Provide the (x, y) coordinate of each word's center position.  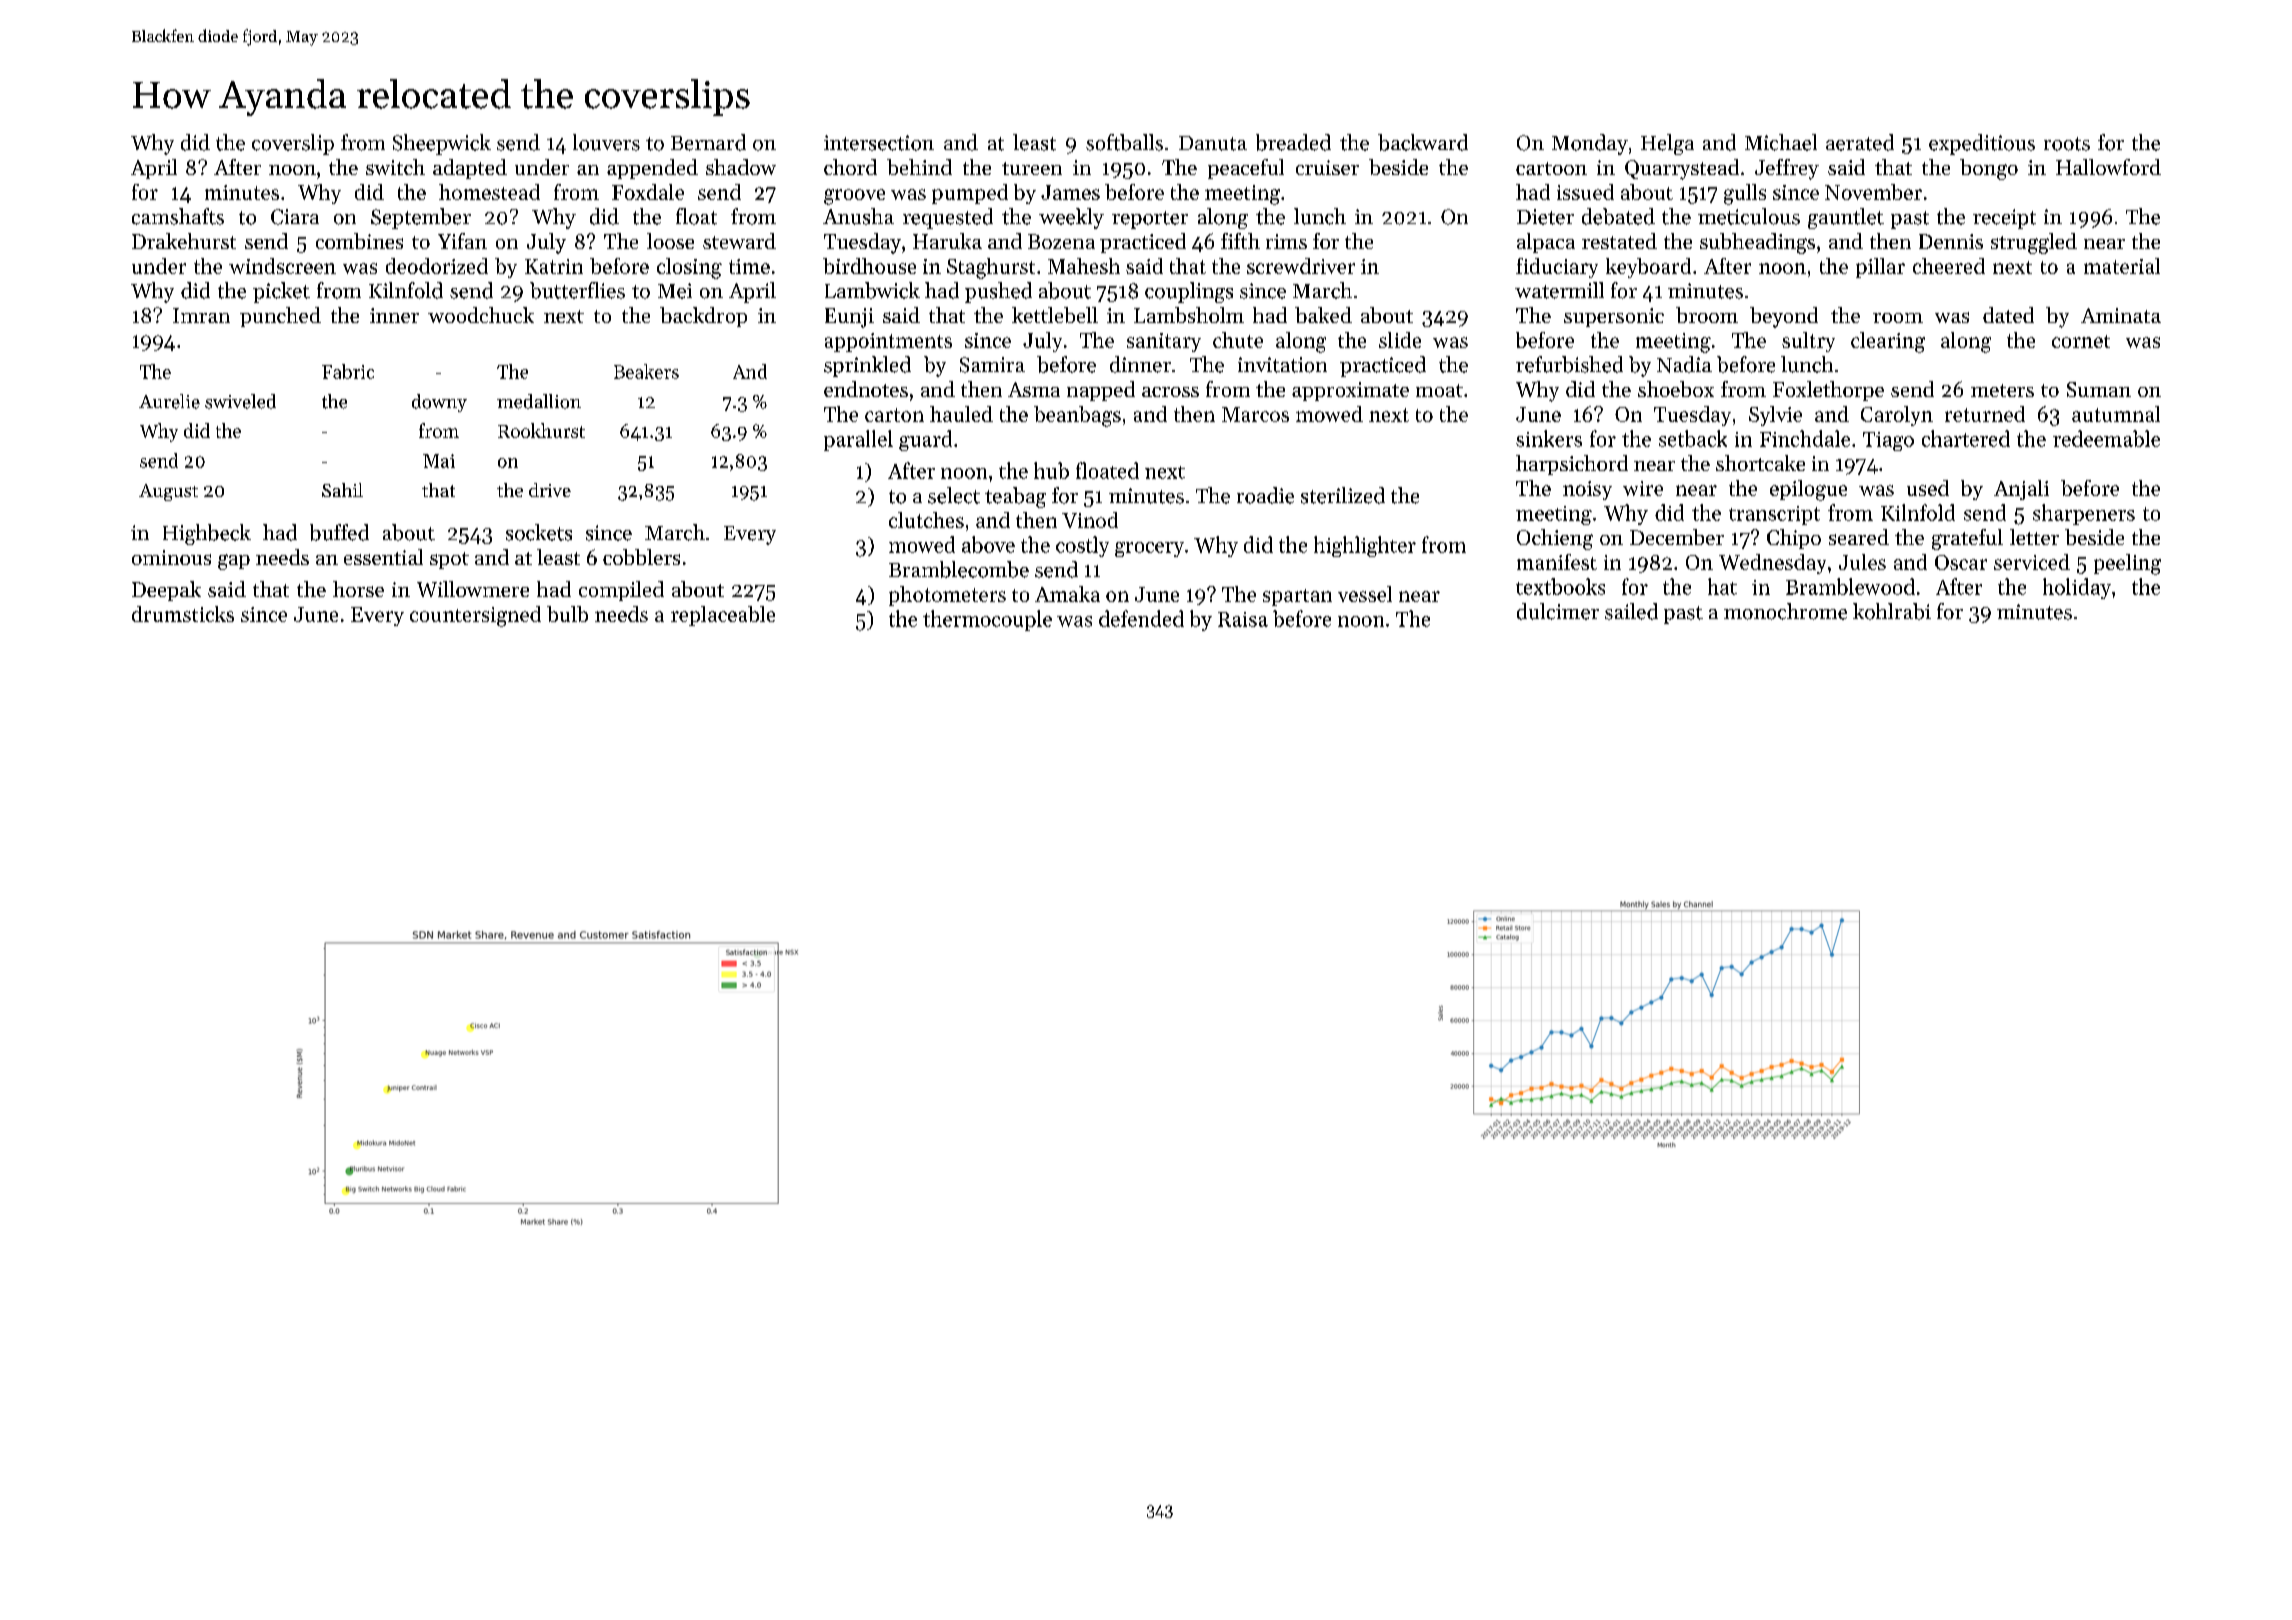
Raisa (1243, 619)
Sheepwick (442, 144)
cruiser (1327, 167)
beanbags (1077, 416)
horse (358, 589)
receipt (2004, 219)
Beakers (646, 371)
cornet (2081, 341)
